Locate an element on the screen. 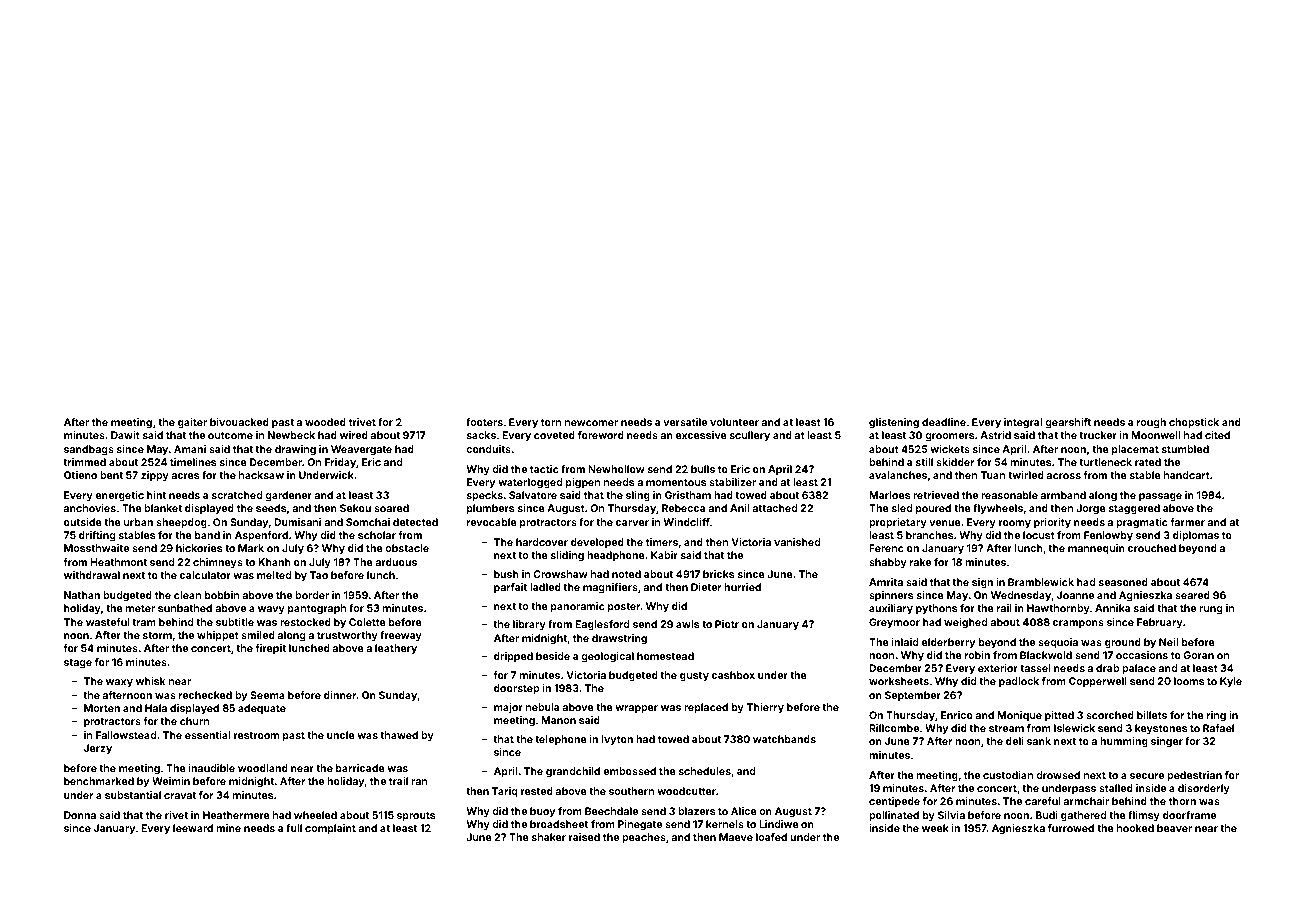 The height and width of the screenshot is (924, 1308). doorstep is located at coordinates (516, 689).
